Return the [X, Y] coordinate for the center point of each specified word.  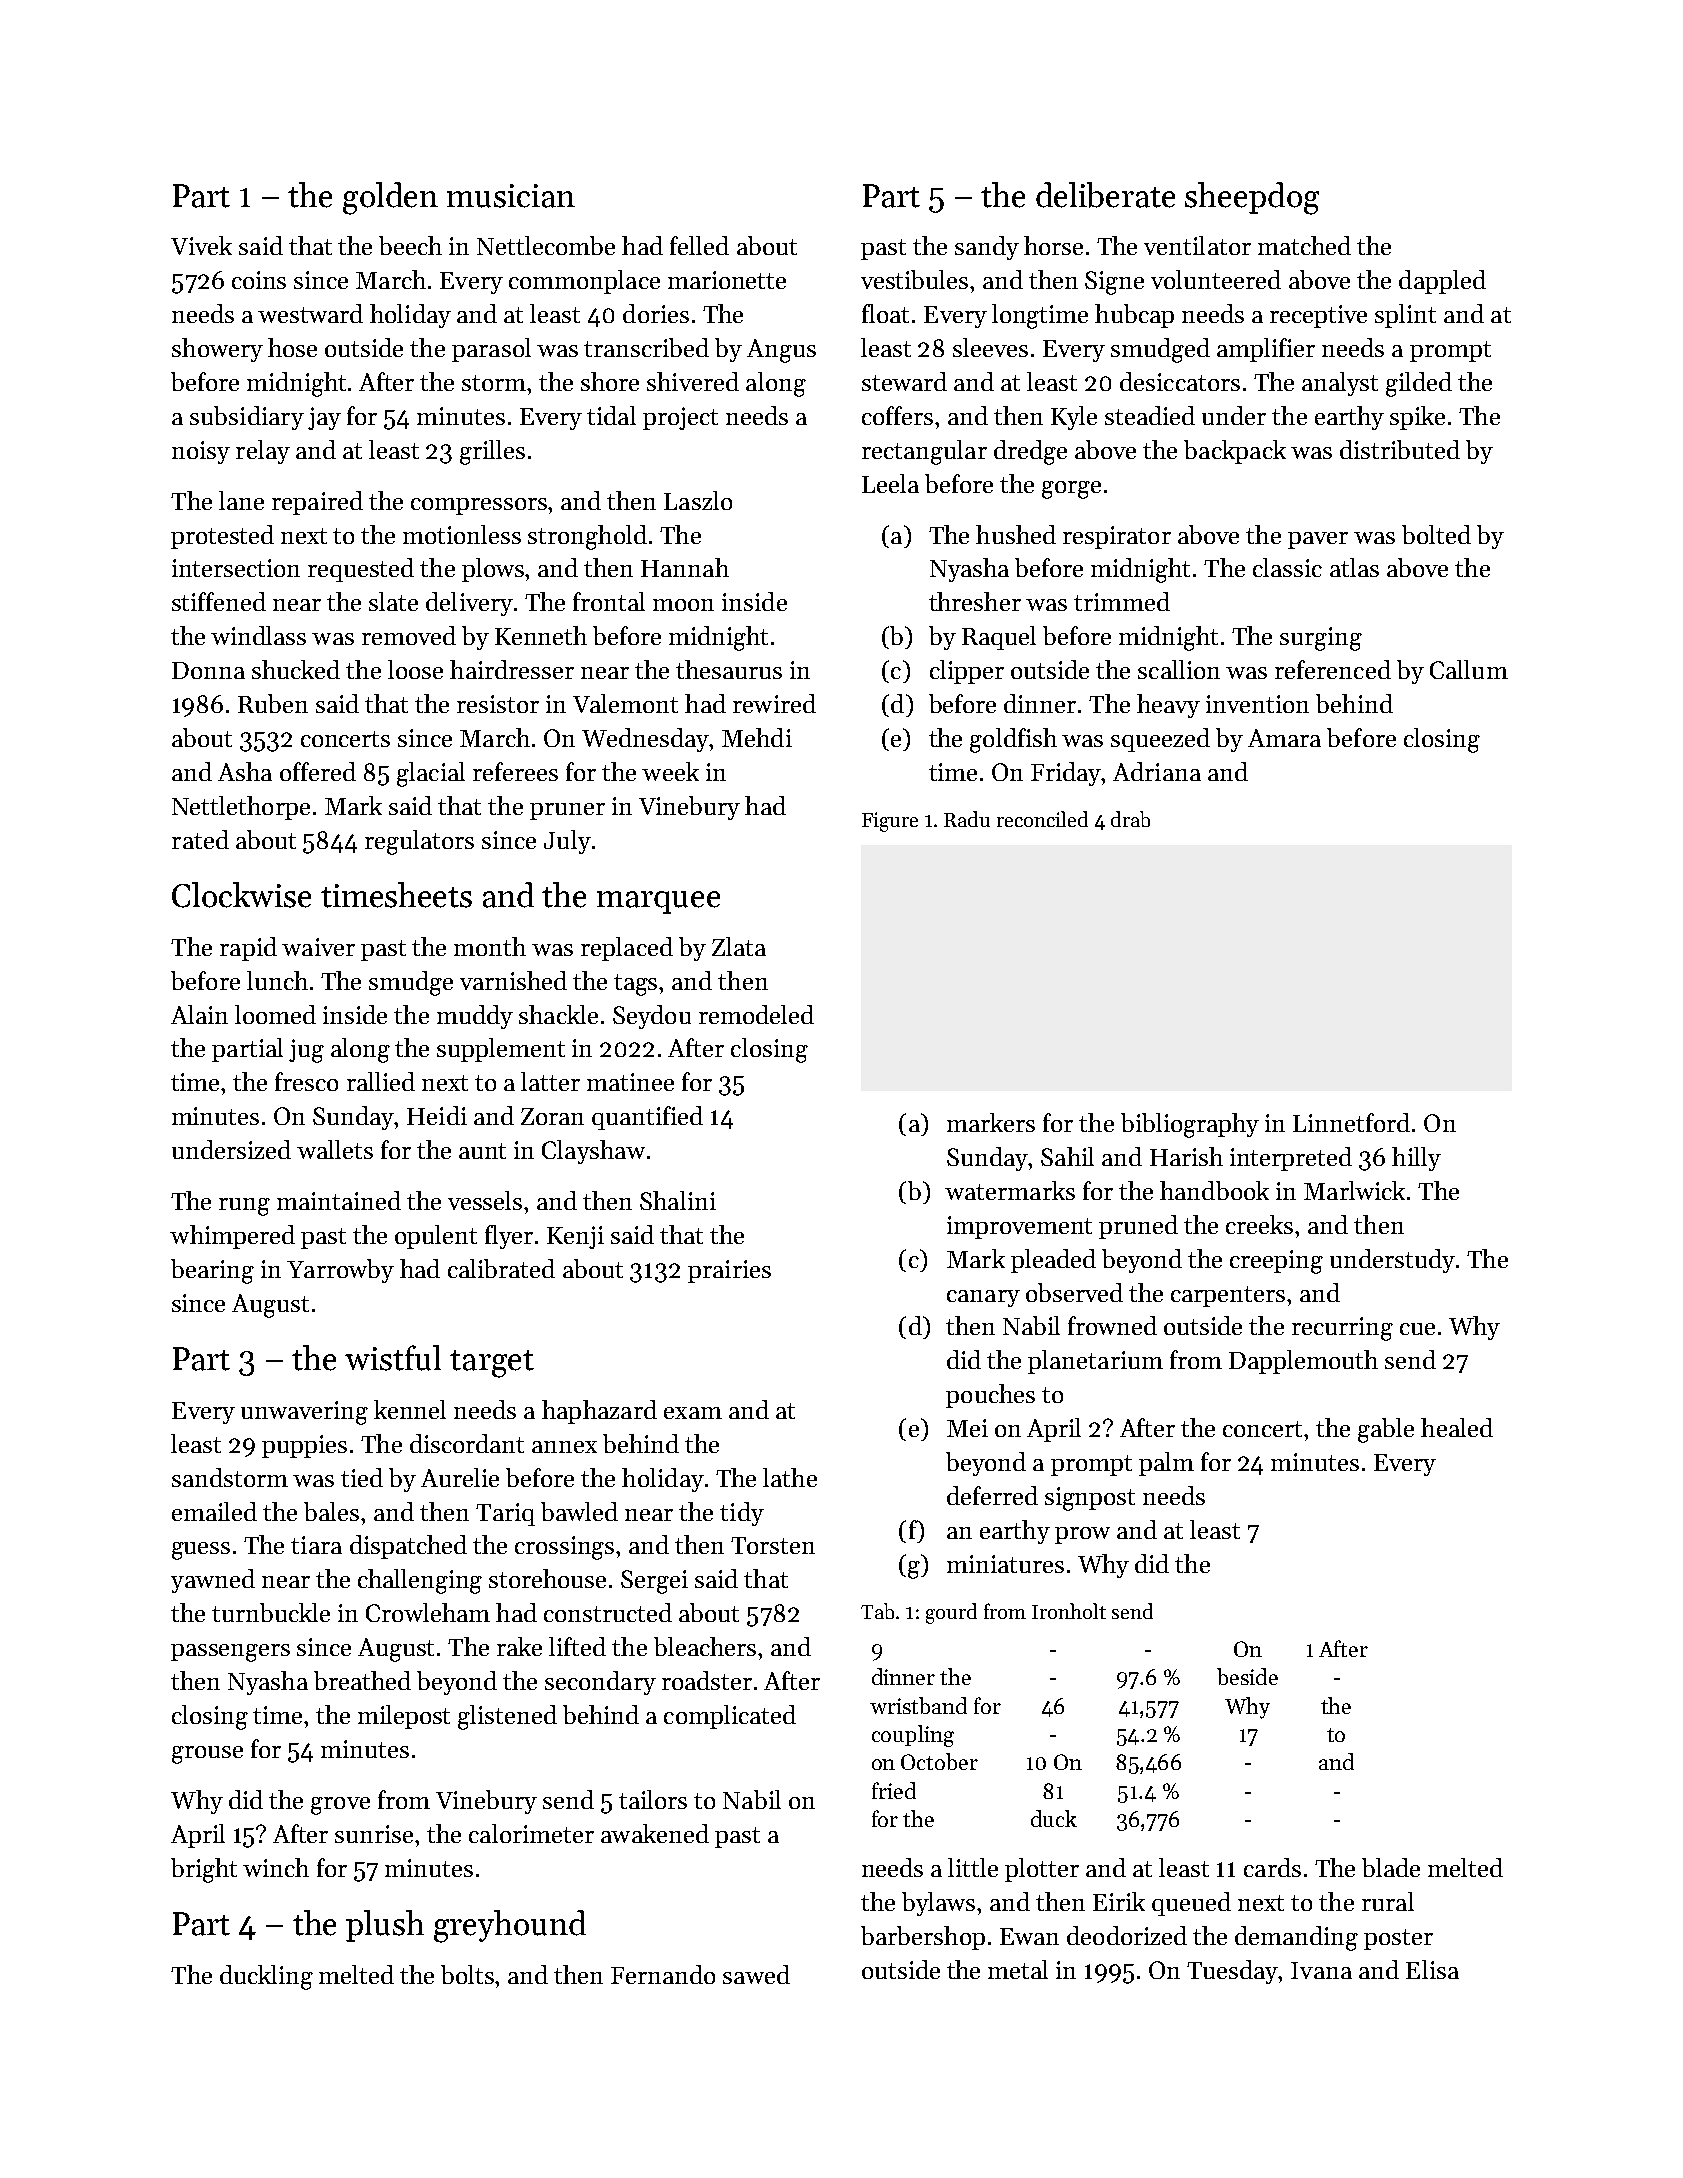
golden [390, 198]
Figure [890, 822]
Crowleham [428, 1612]
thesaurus [729, 669]
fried [894, 1790]
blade [1391, 1867]
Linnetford [1351, 1122]
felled [699, 245]
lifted [577, 1646]
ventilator [1197, 245]
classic [1287, 567]
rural [1388, 1901]
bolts [468, 1974]
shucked [296, 669]
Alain [199, 1014]
